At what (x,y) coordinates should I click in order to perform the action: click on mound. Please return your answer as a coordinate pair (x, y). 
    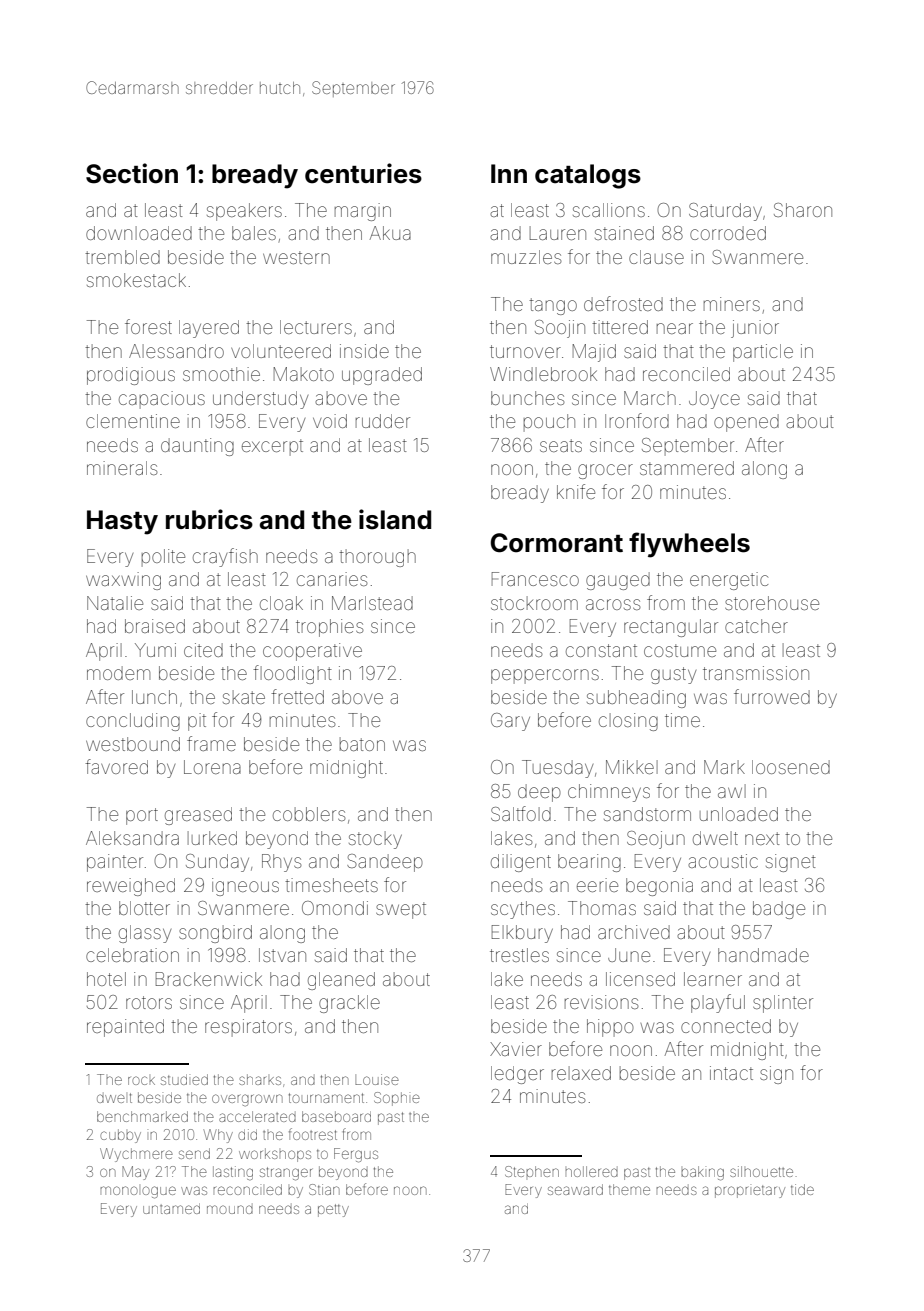
    Looking at the image, I should click on (230, 1209).
